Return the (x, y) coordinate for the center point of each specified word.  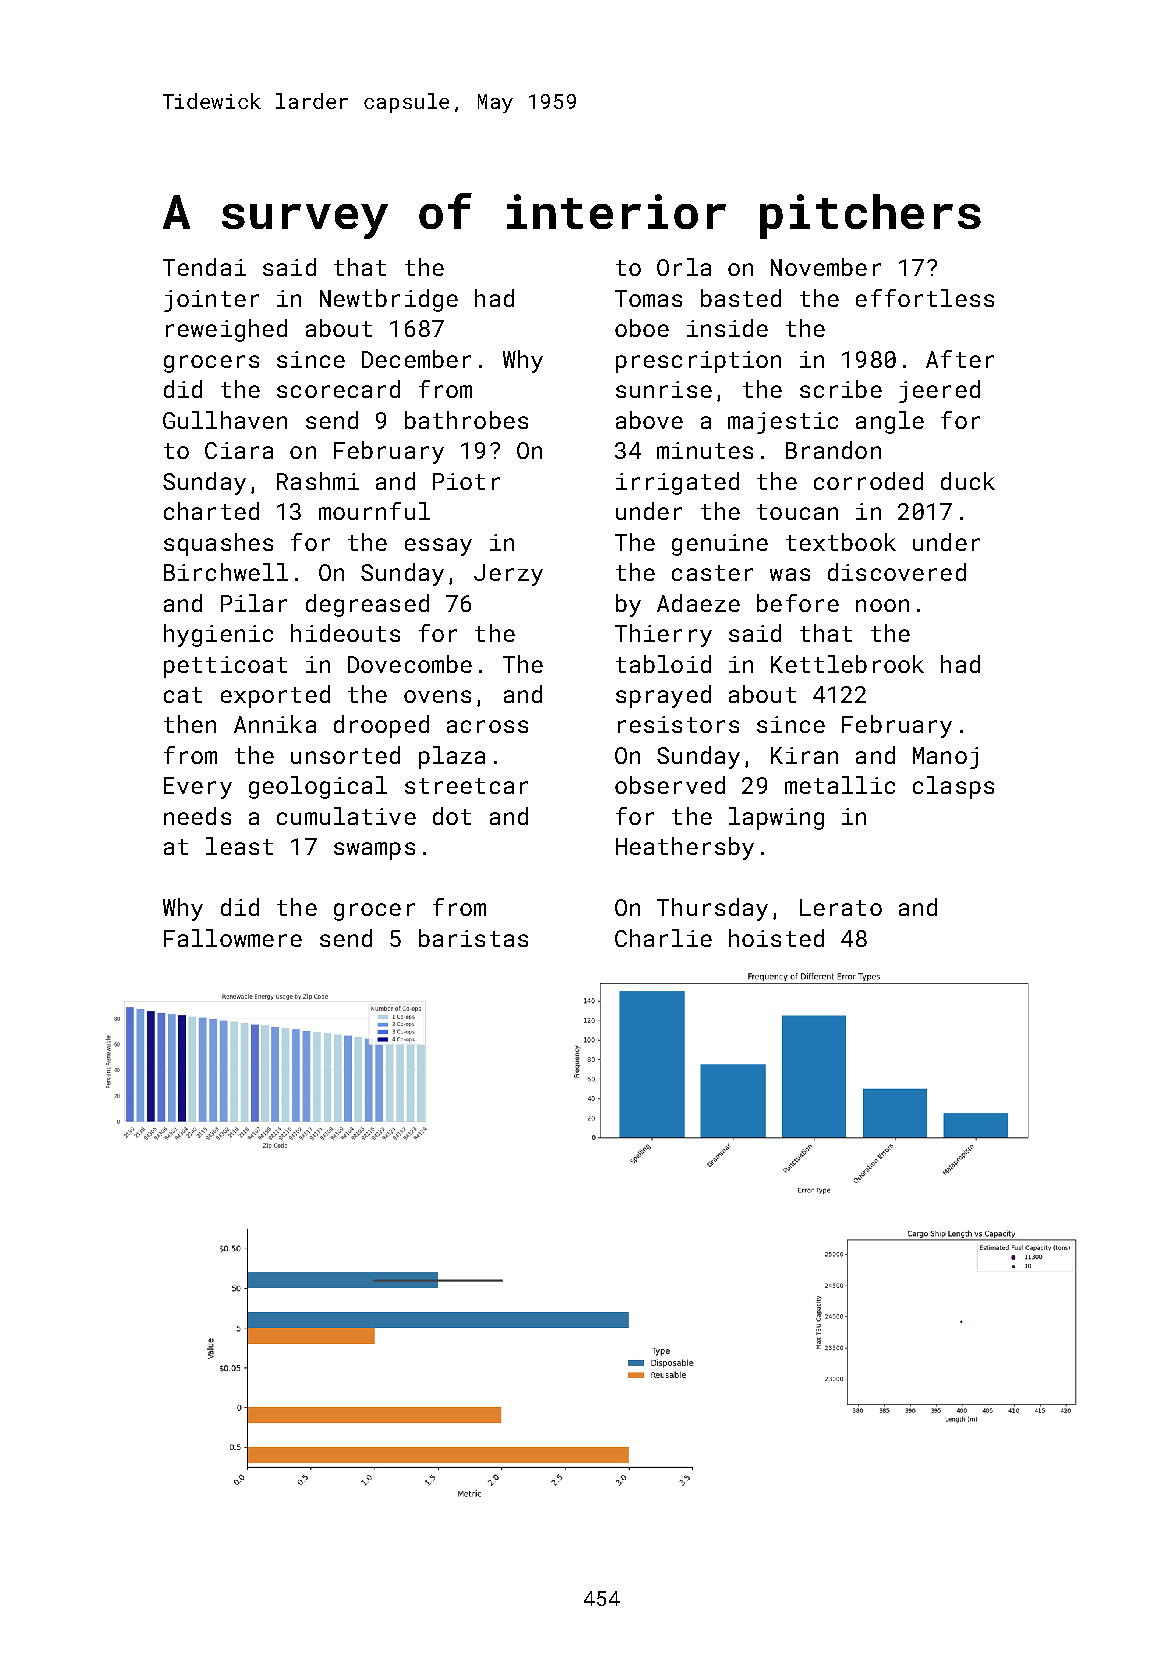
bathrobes (466, 420)
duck (968, 481)
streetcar (466, 786)
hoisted (776, 938)
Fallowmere (233, 938)
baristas (473, 938)
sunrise (664, 389)
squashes (218, 544)
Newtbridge (389, 300)
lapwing (776, 818)
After (960, 359)
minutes (705, 450)
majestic (783, 423)
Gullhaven (225, 420)
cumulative (346, 816)
